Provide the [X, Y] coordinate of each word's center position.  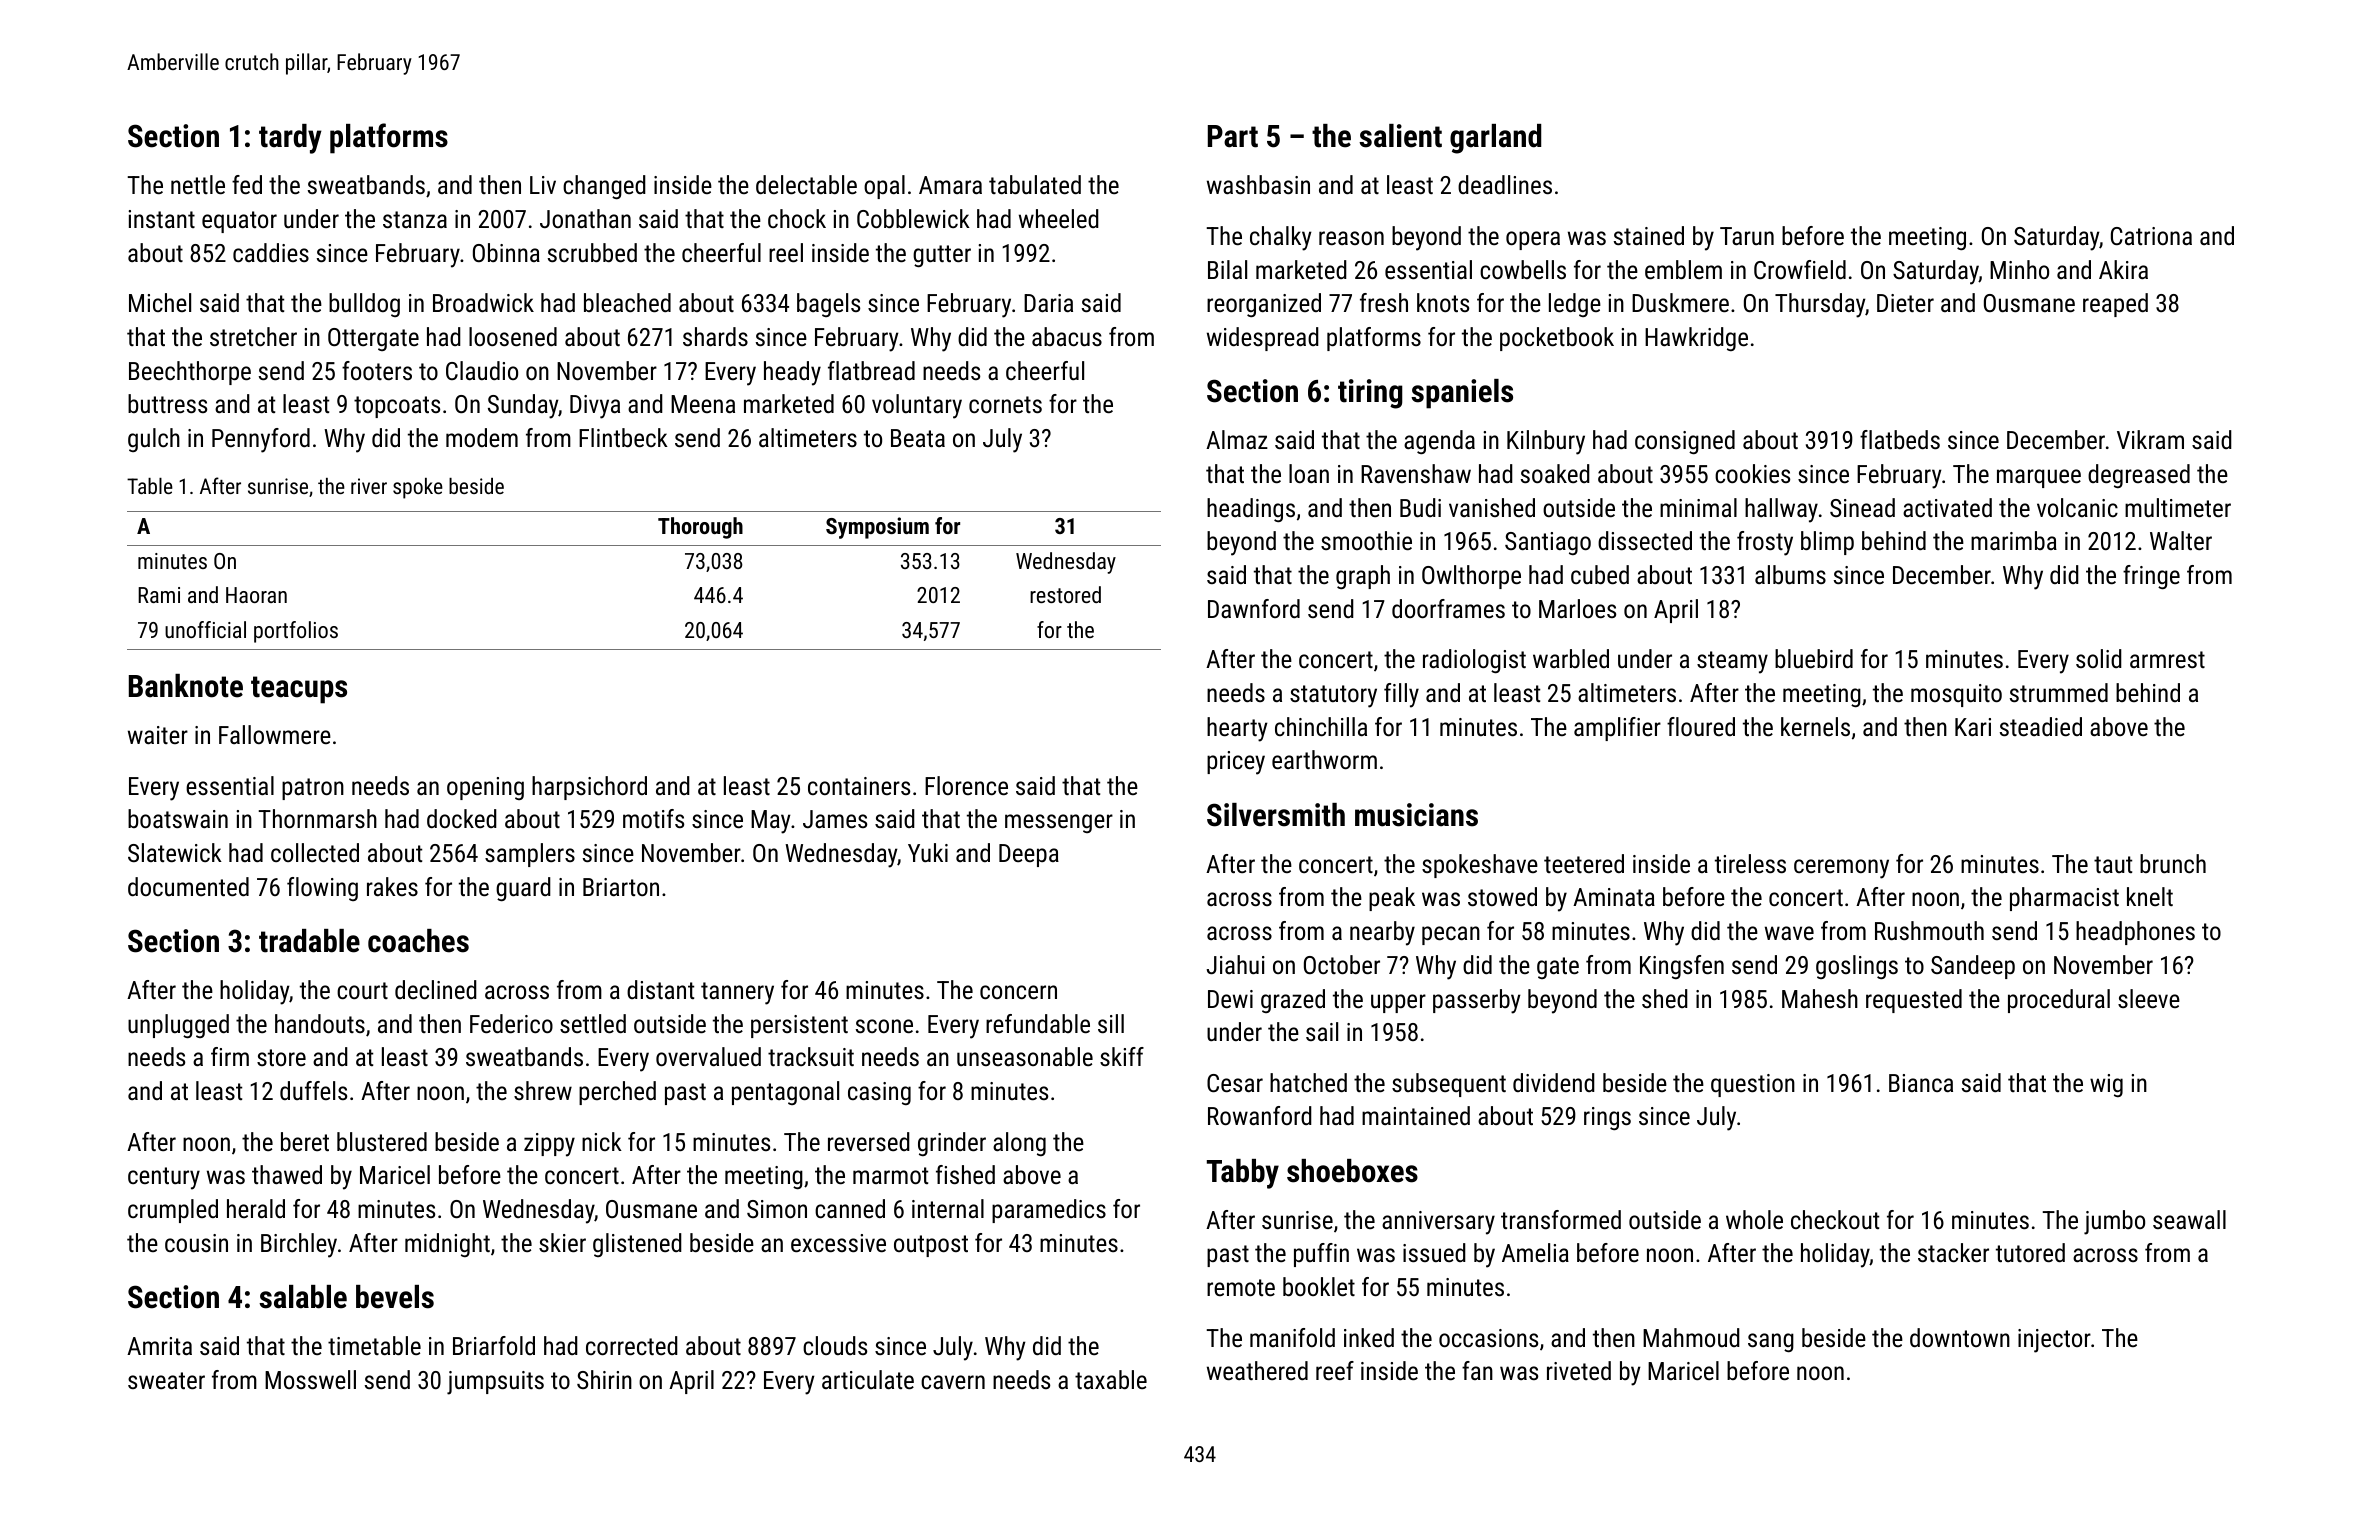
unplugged [178, 1026]
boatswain [178, 818]
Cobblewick [913, 218]
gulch [154, 440]
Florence [966, 785]
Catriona [2151, 236]
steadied [2041, 726]
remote [1241, 1287]
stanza [415, 219]
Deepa [1029, 855]
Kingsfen [1682, 967]
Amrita [159, 1346]
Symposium [877, 528]
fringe [2151, 577]
